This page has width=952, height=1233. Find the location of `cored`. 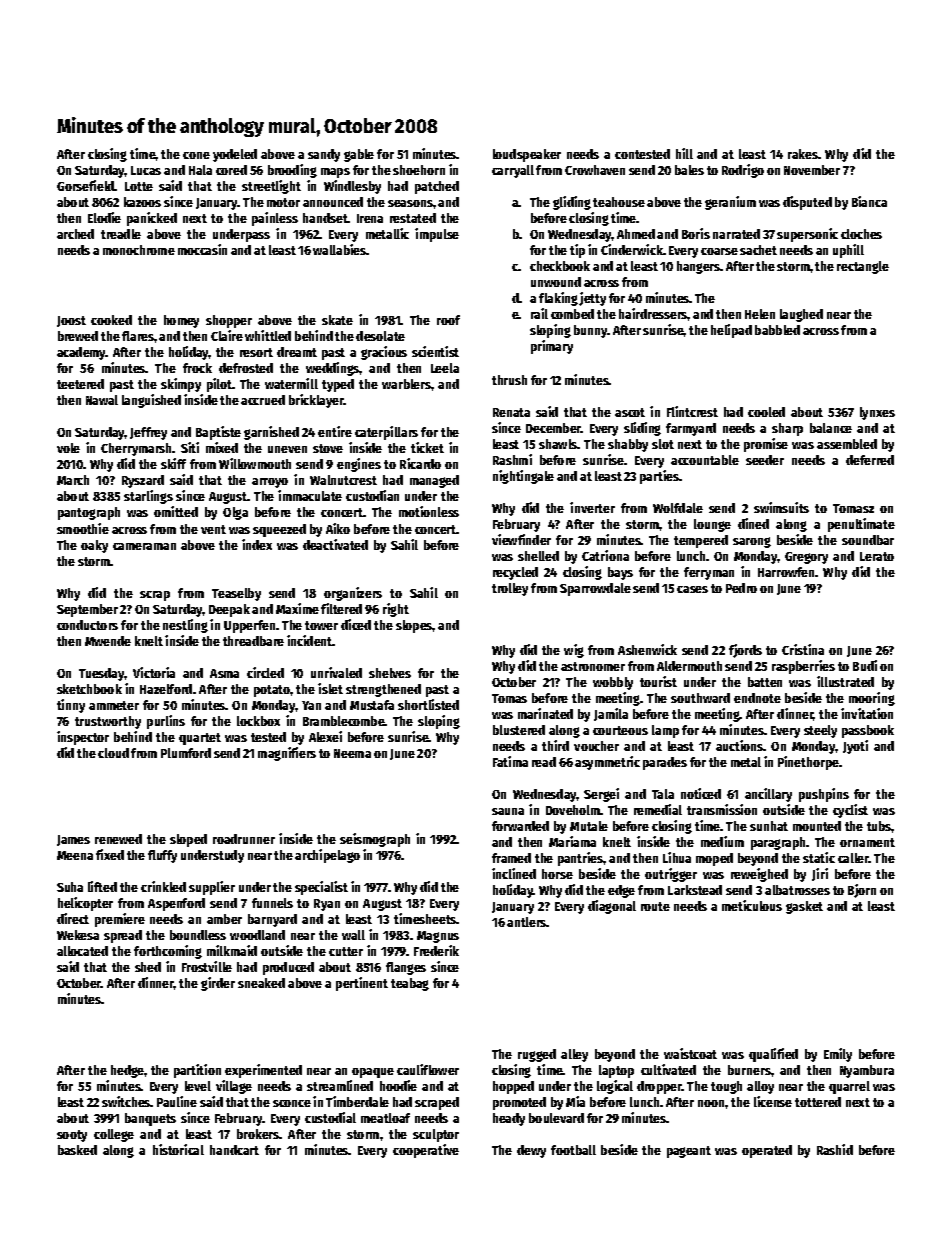

cored is located at coordinates (231, 170).
